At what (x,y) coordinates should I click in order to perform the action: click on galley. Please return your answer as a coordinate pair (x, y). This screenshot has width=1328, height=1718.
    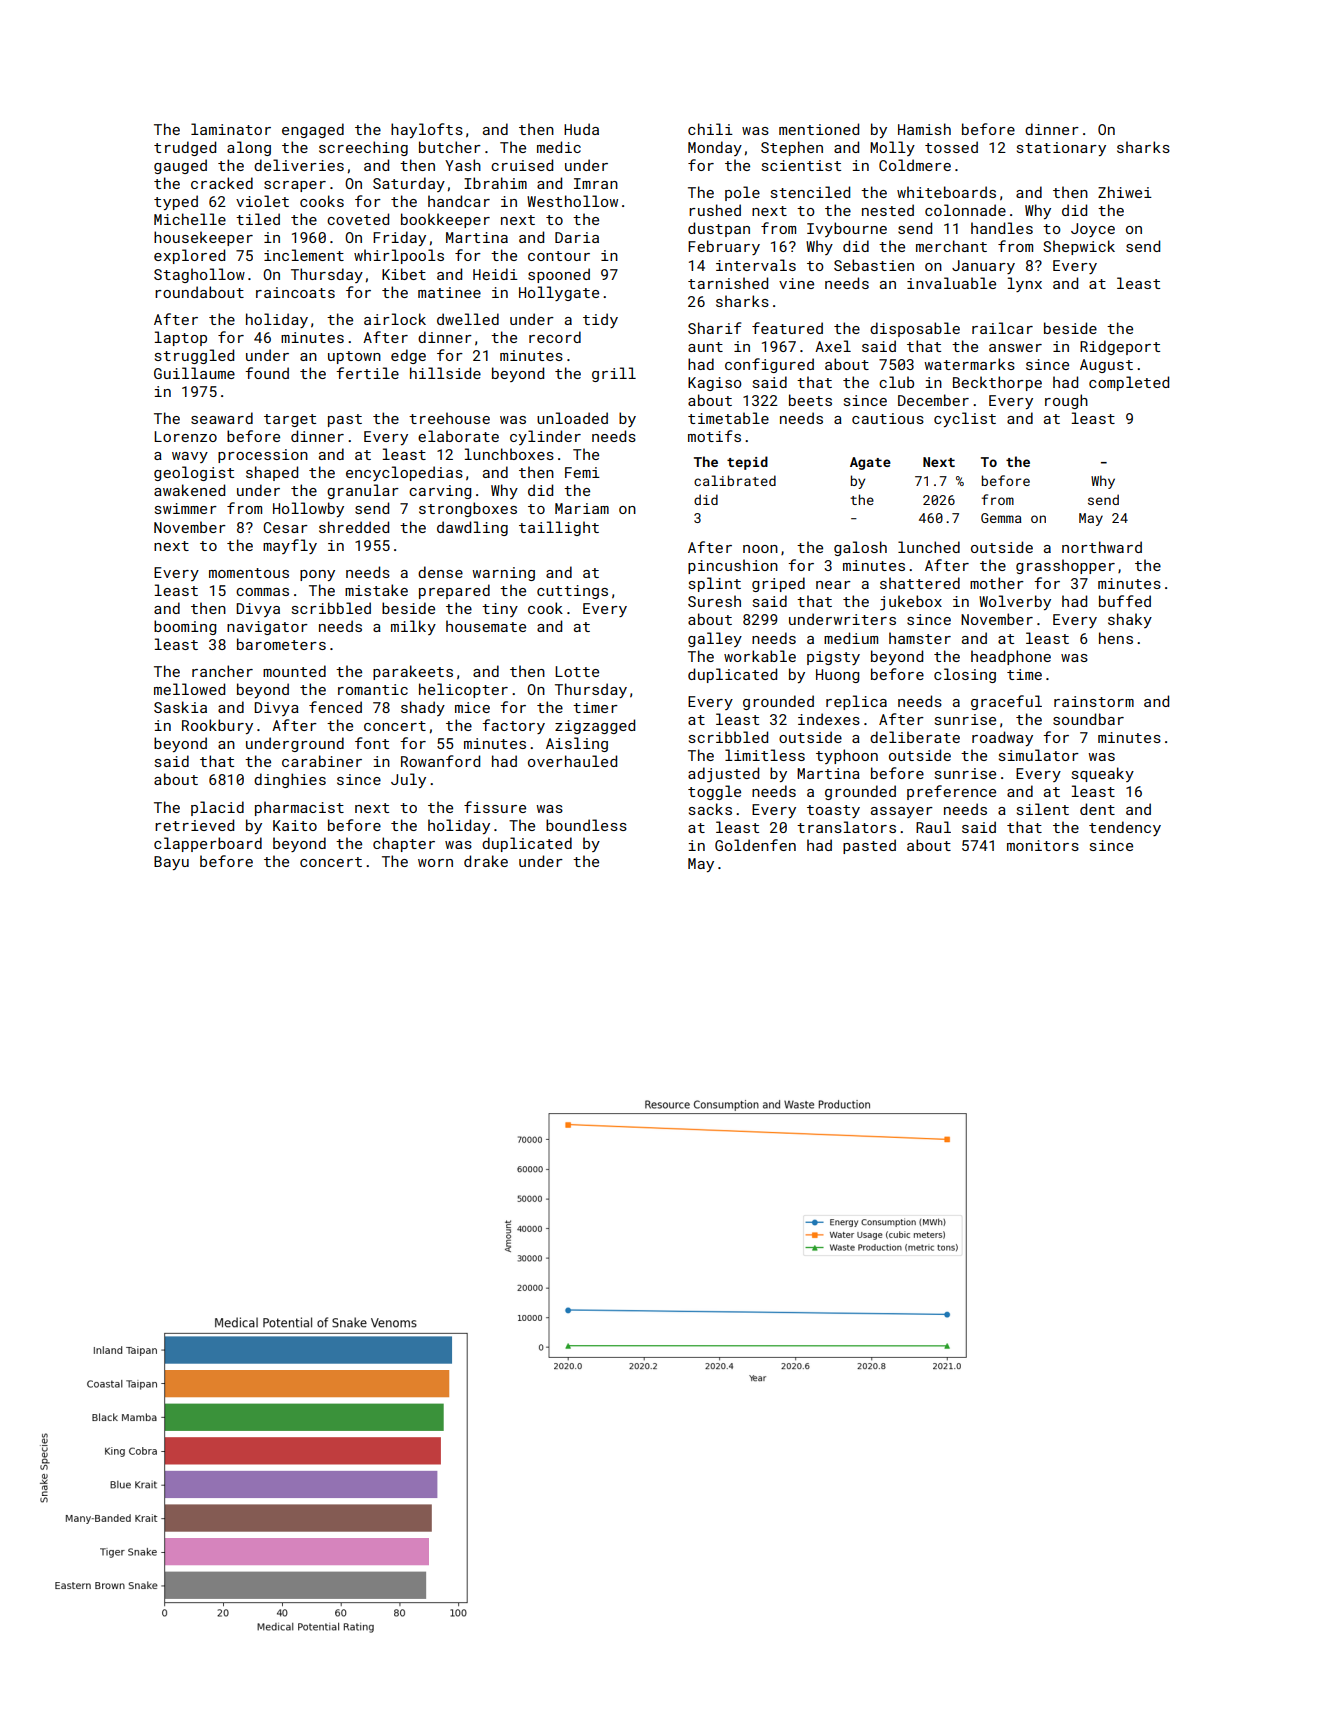
    Looking at the image, I should click on (715, 639).
